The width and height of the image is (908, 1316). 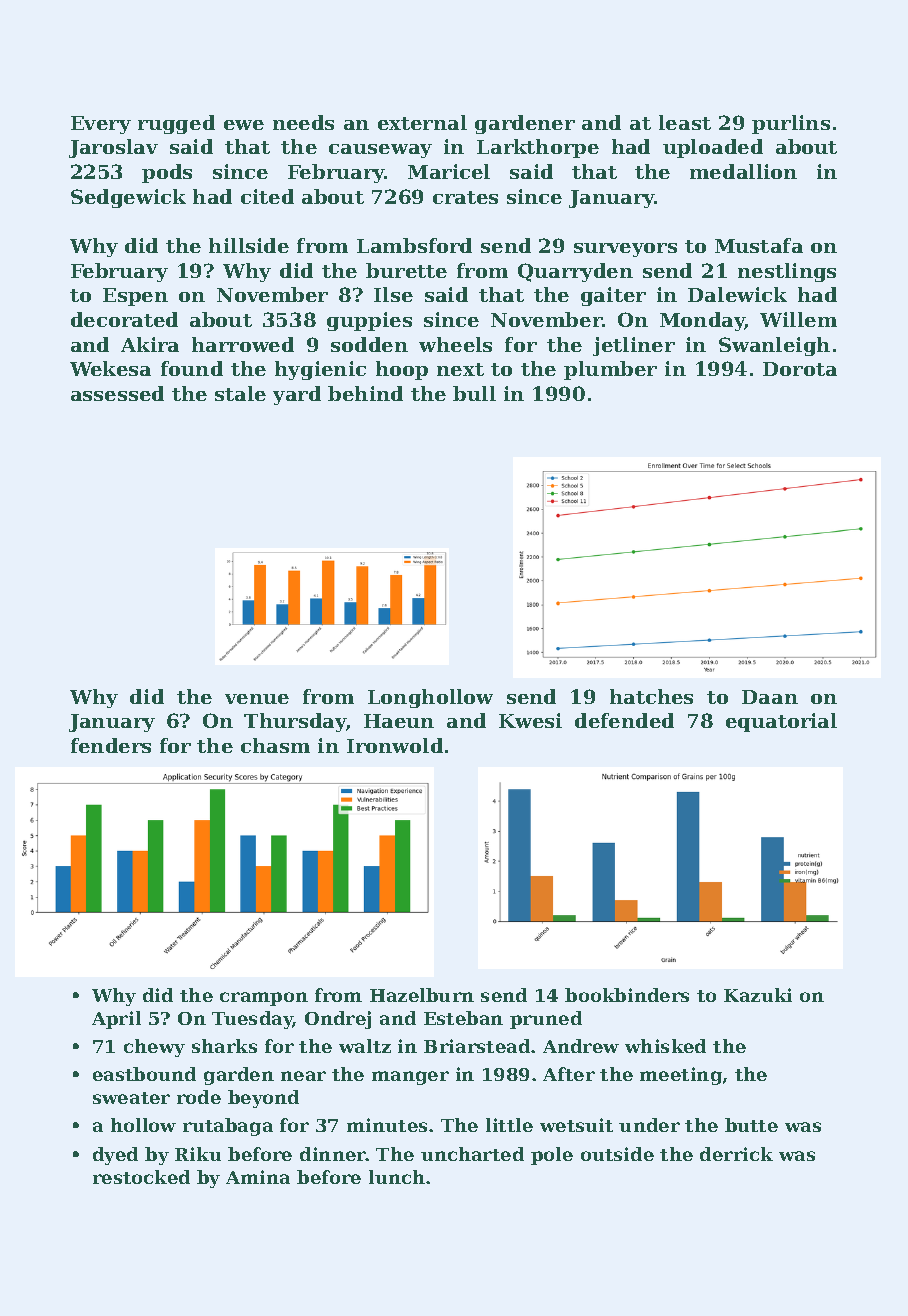 What do you see at coordinates (737, 294) in the image?
I see `Dalewick` at bounding box center [737, 294].
